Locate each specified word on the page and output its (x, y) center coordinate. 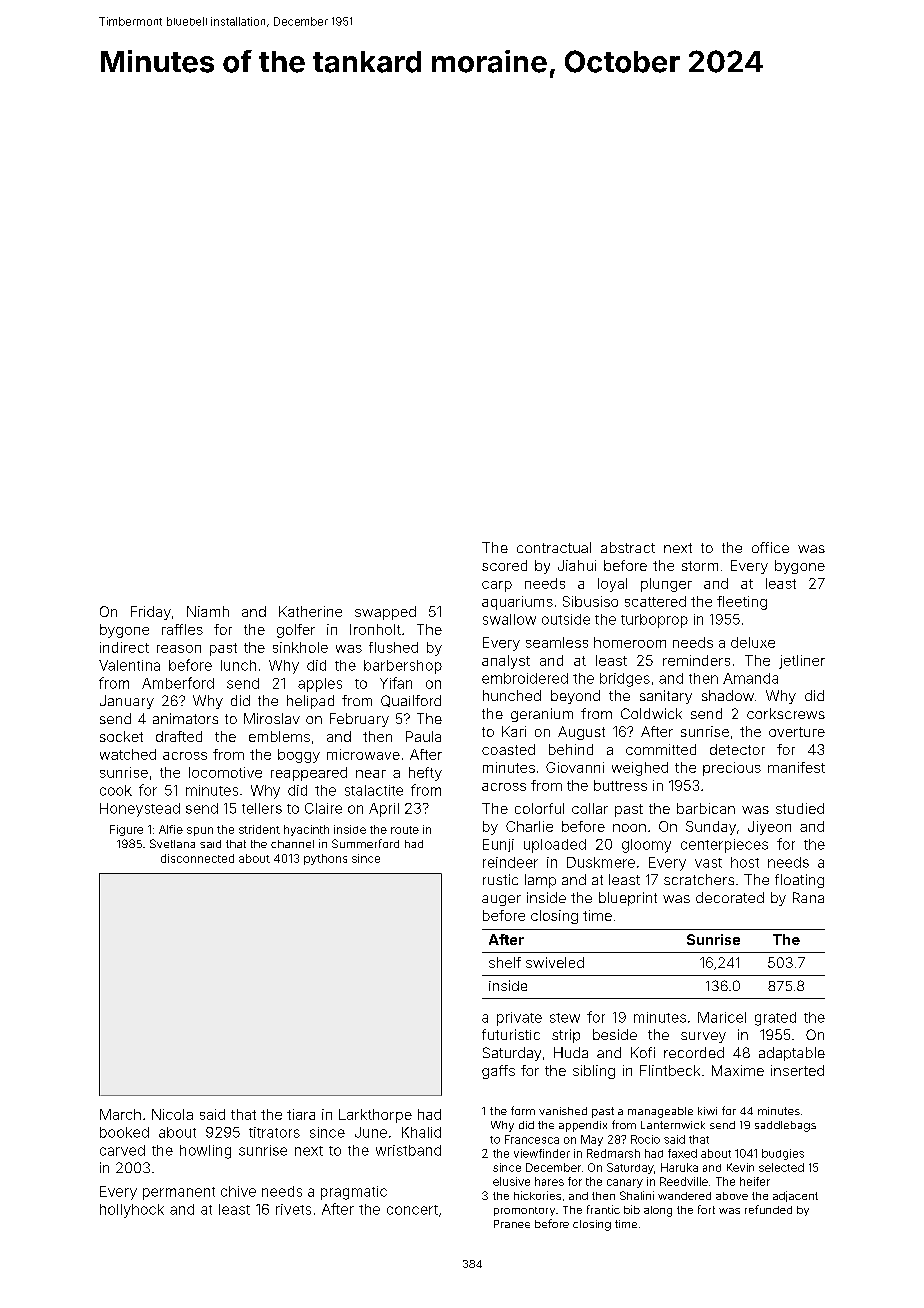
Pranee (512, 1224)
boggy (299, 756)
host (745, 862)
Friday (151, 613)
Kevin (740, 1167)
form (523, 1110)
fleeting (742, 603)
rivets (293, 1209)
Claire (323, 808)
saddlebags (785, 1126)
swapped (385, 613)
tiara (301, 1114)
